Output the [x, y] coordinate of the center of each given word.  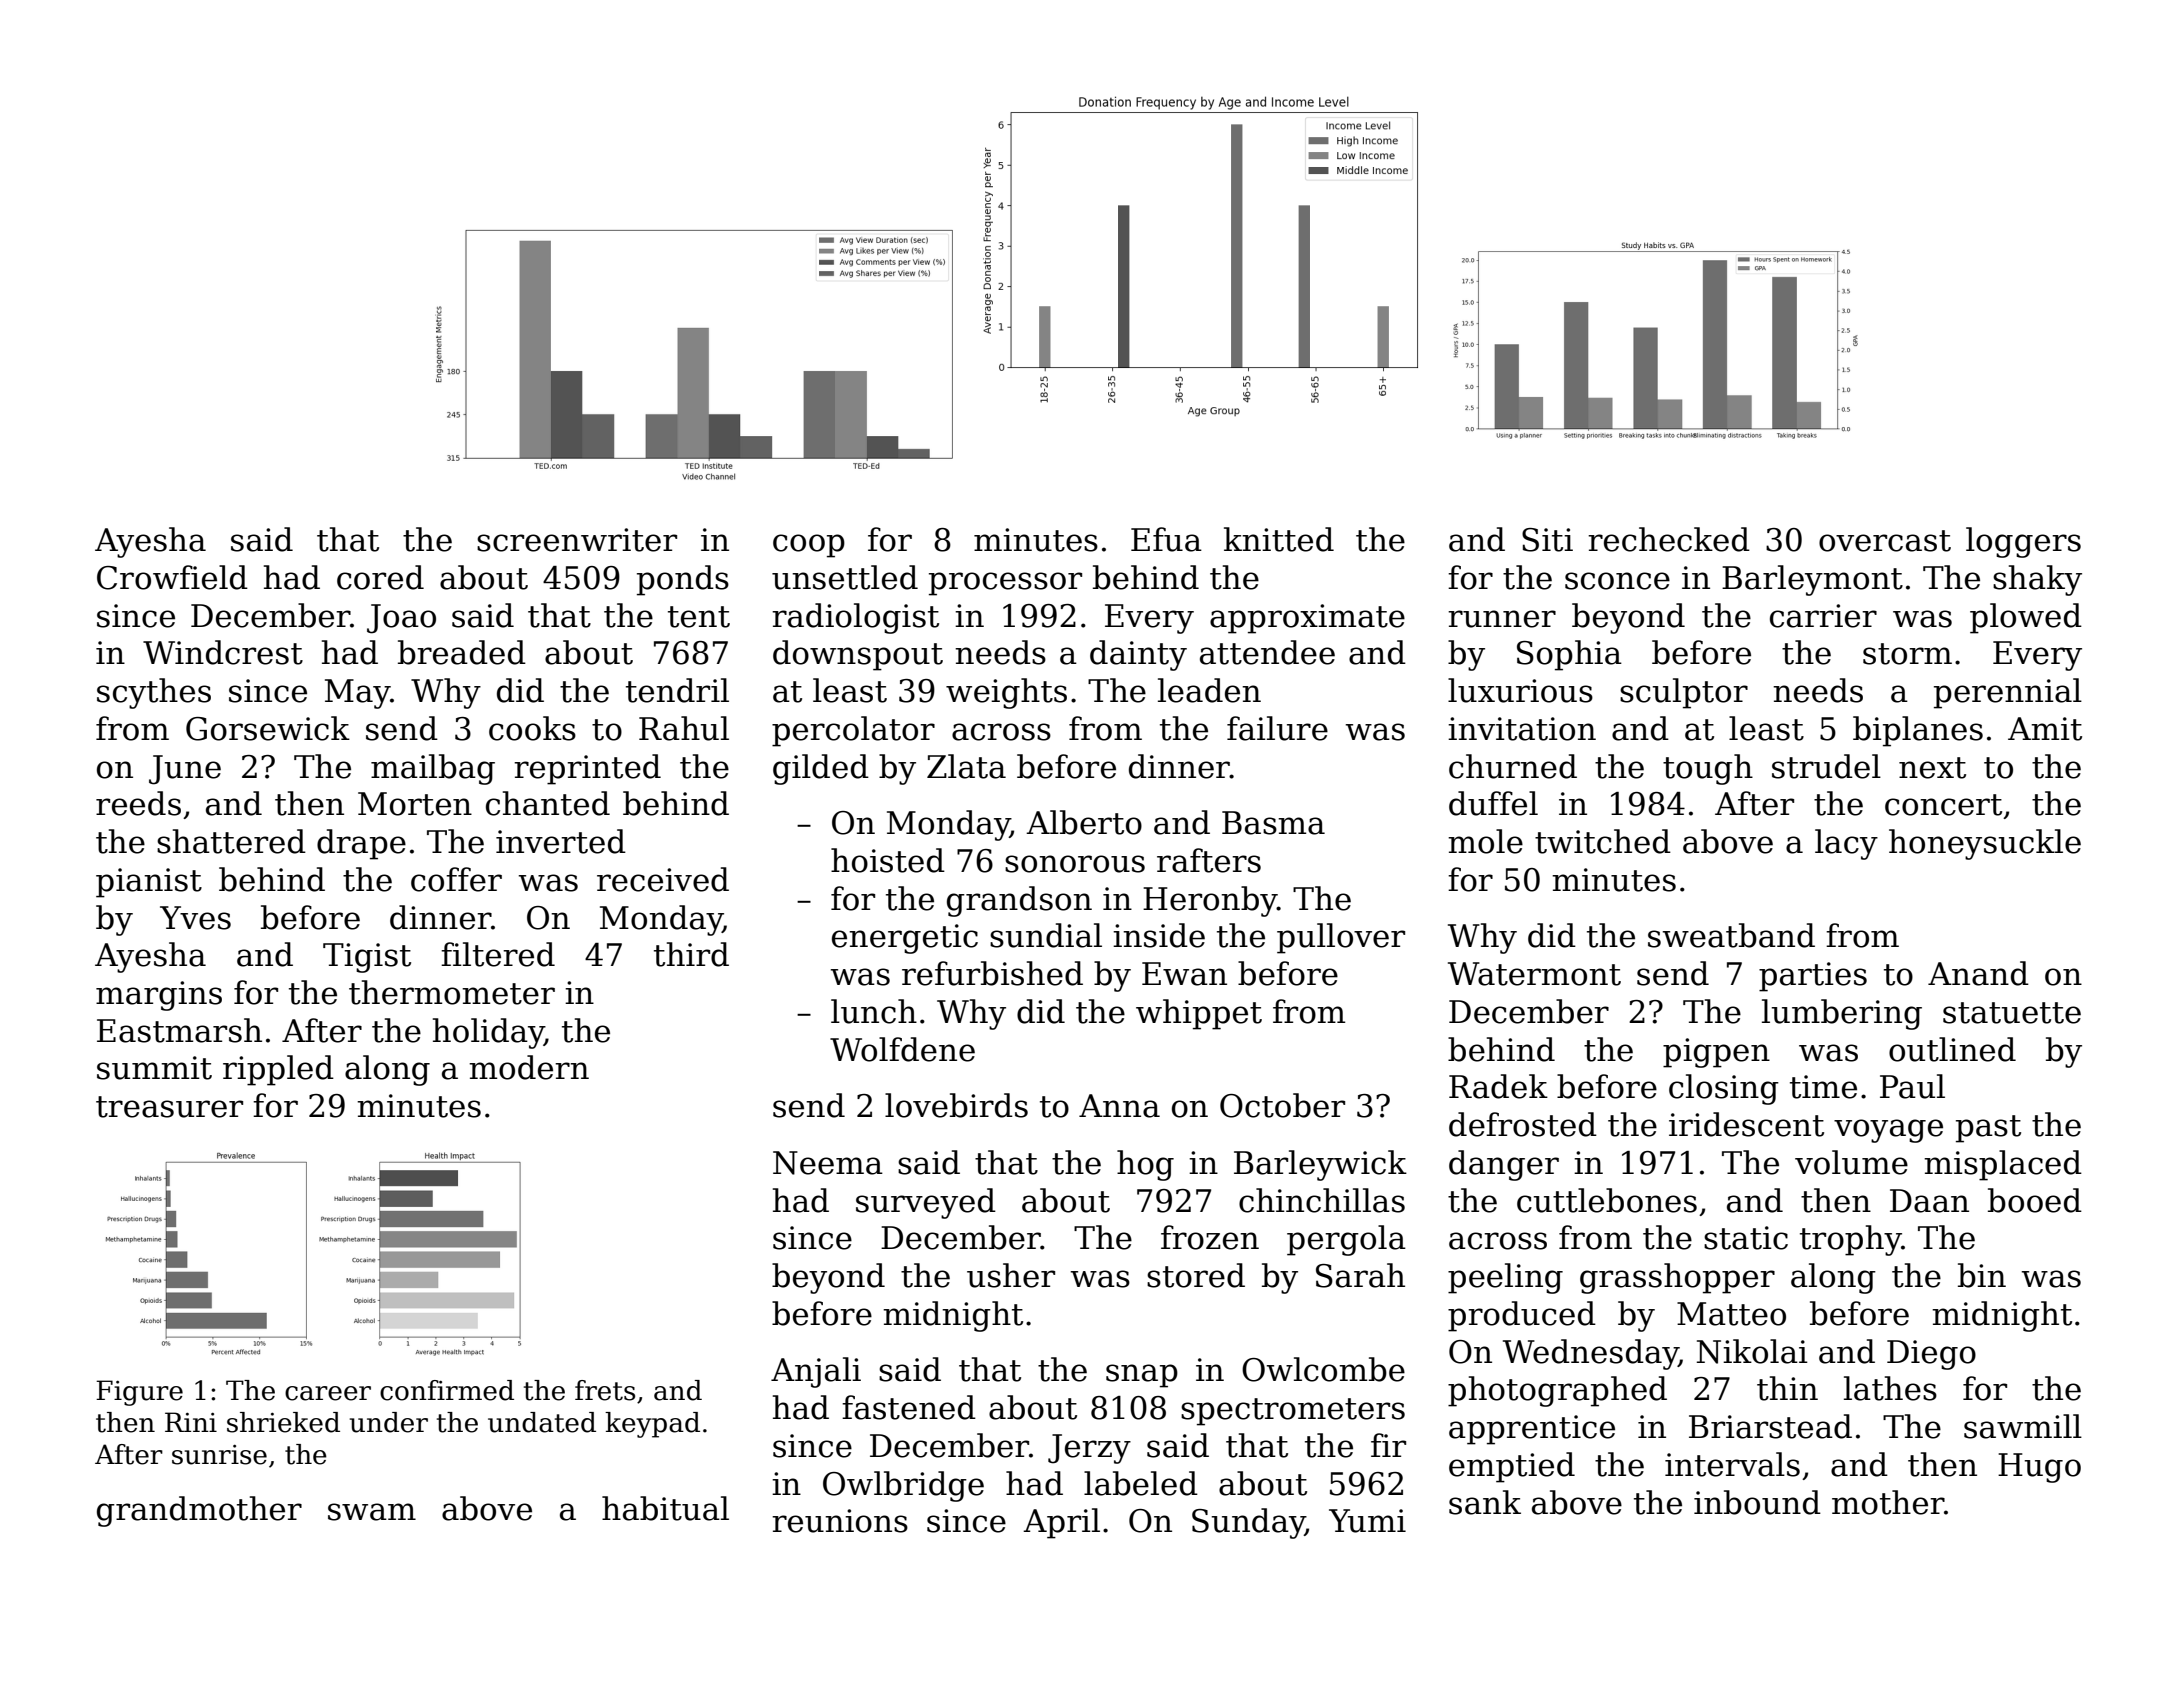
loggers [2023, 542]
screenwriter [577, 540]
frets [605, 1390]
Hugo [2039, 1468]
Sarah [1360, 1275]
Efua [1166, 539]
